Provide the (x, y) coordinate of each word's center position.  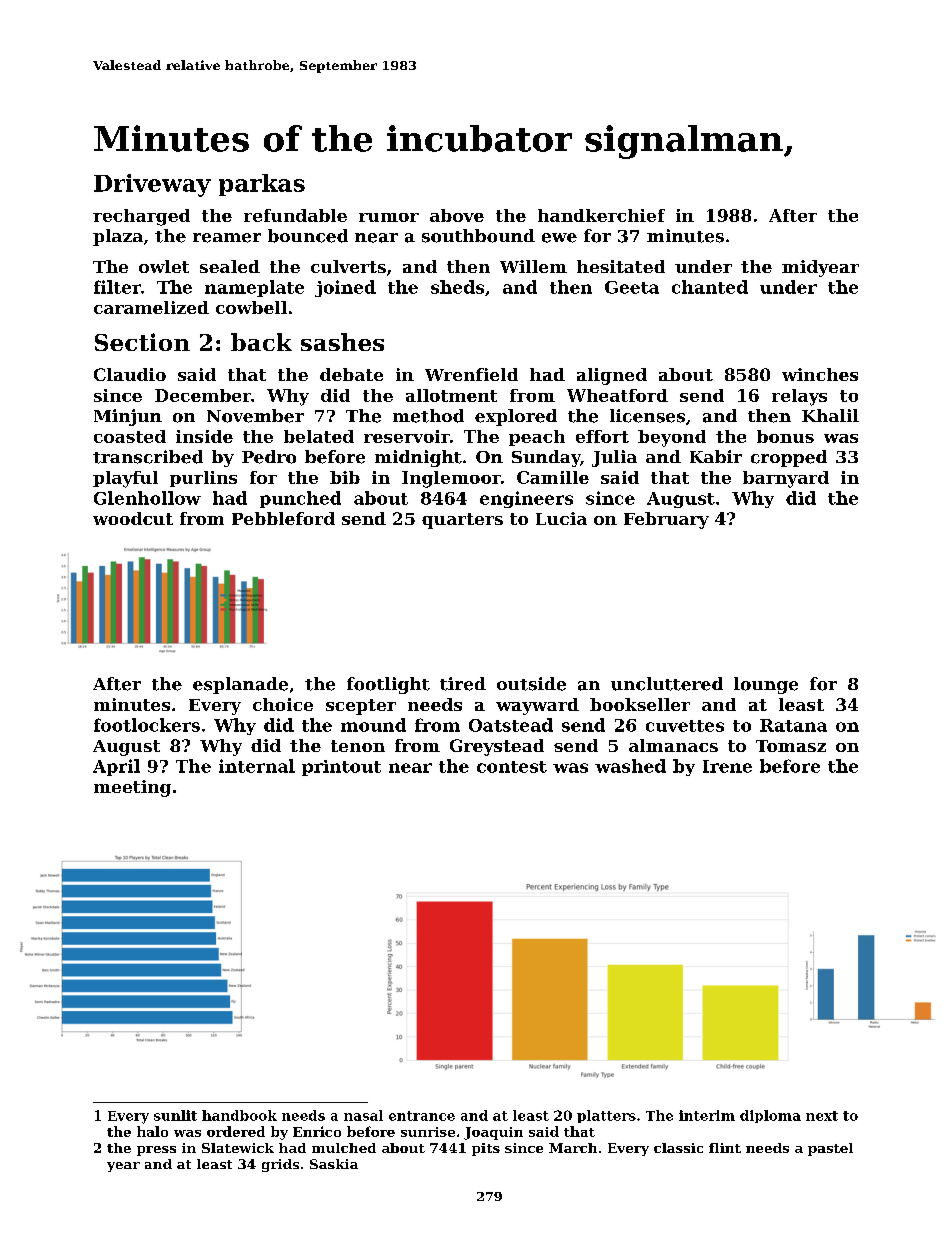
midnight (418, 458)
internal (257, 766)
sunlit (175, 1115)
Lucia (561, 518)
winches (820, 374)
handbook (239, 1115)
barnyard (786, 479)
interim (707, 1115)
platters (606, 1116)
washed (630, 766)
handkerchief (601, 215)
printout (341, 768)
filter (117, 287)
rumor (389, 217)
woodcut (133, 518)
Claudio (130, 374)
